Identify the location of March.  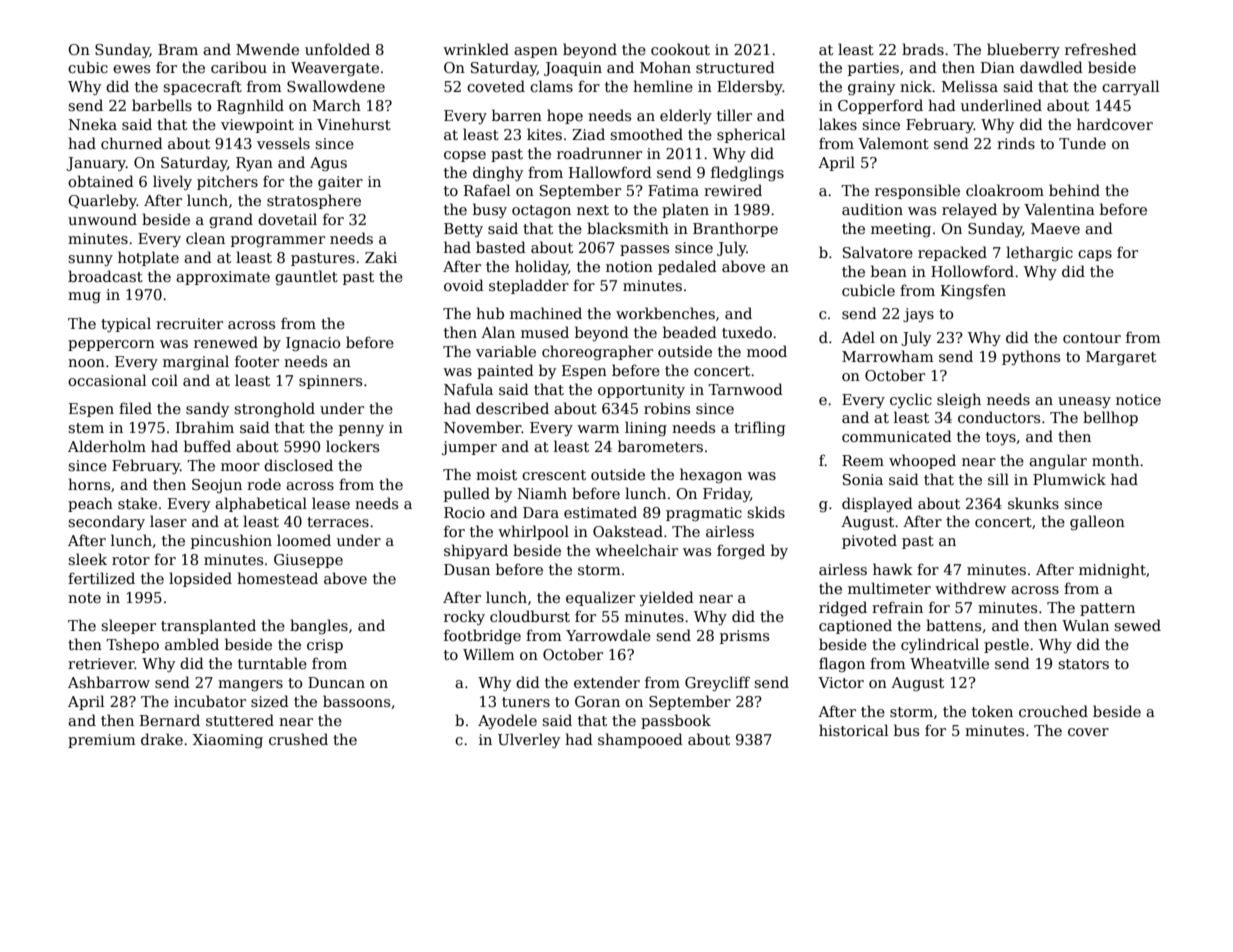
(337, 105).
